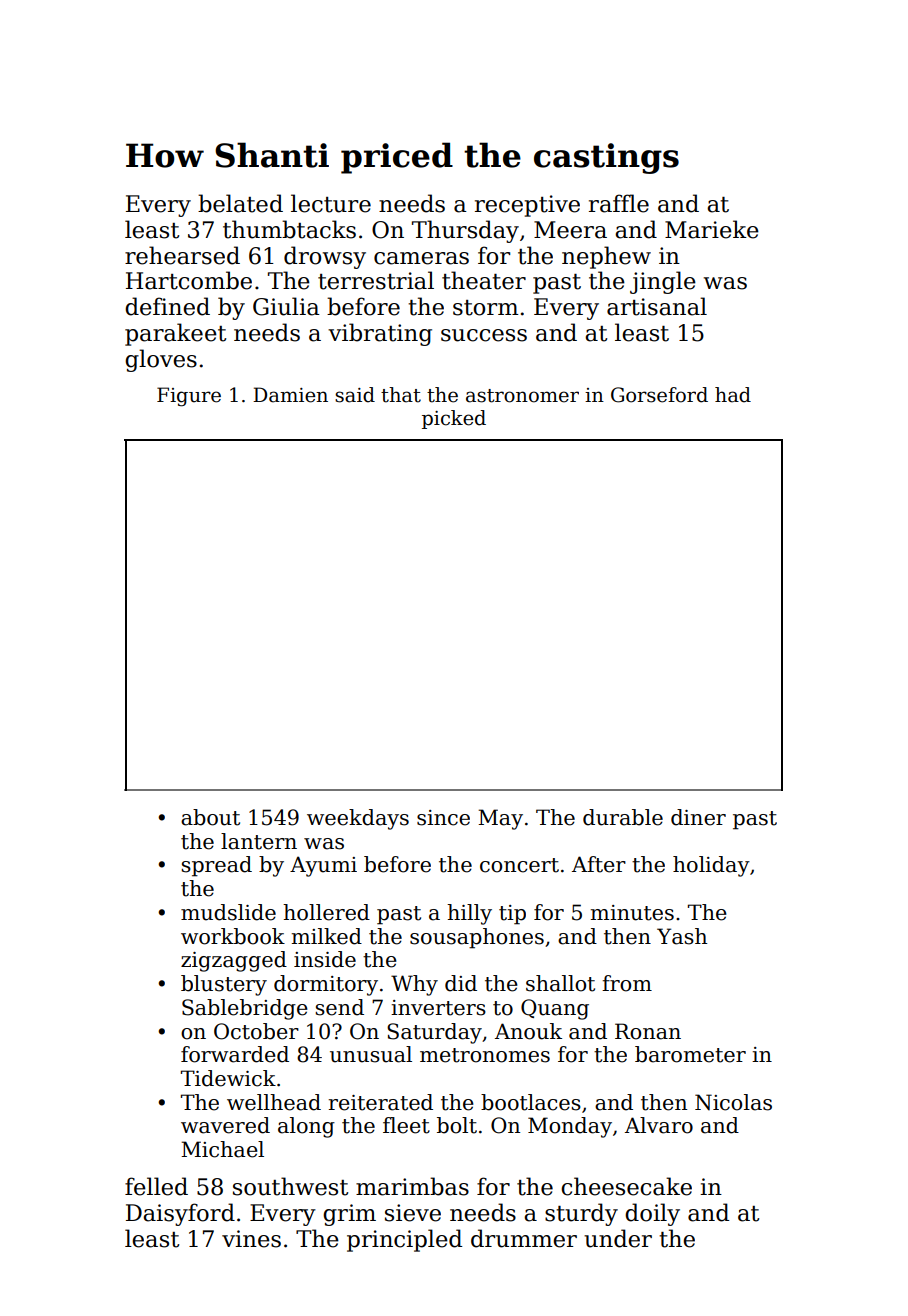 This page has height=1316, width=908. I want to click on under, so click(618, 1238).
